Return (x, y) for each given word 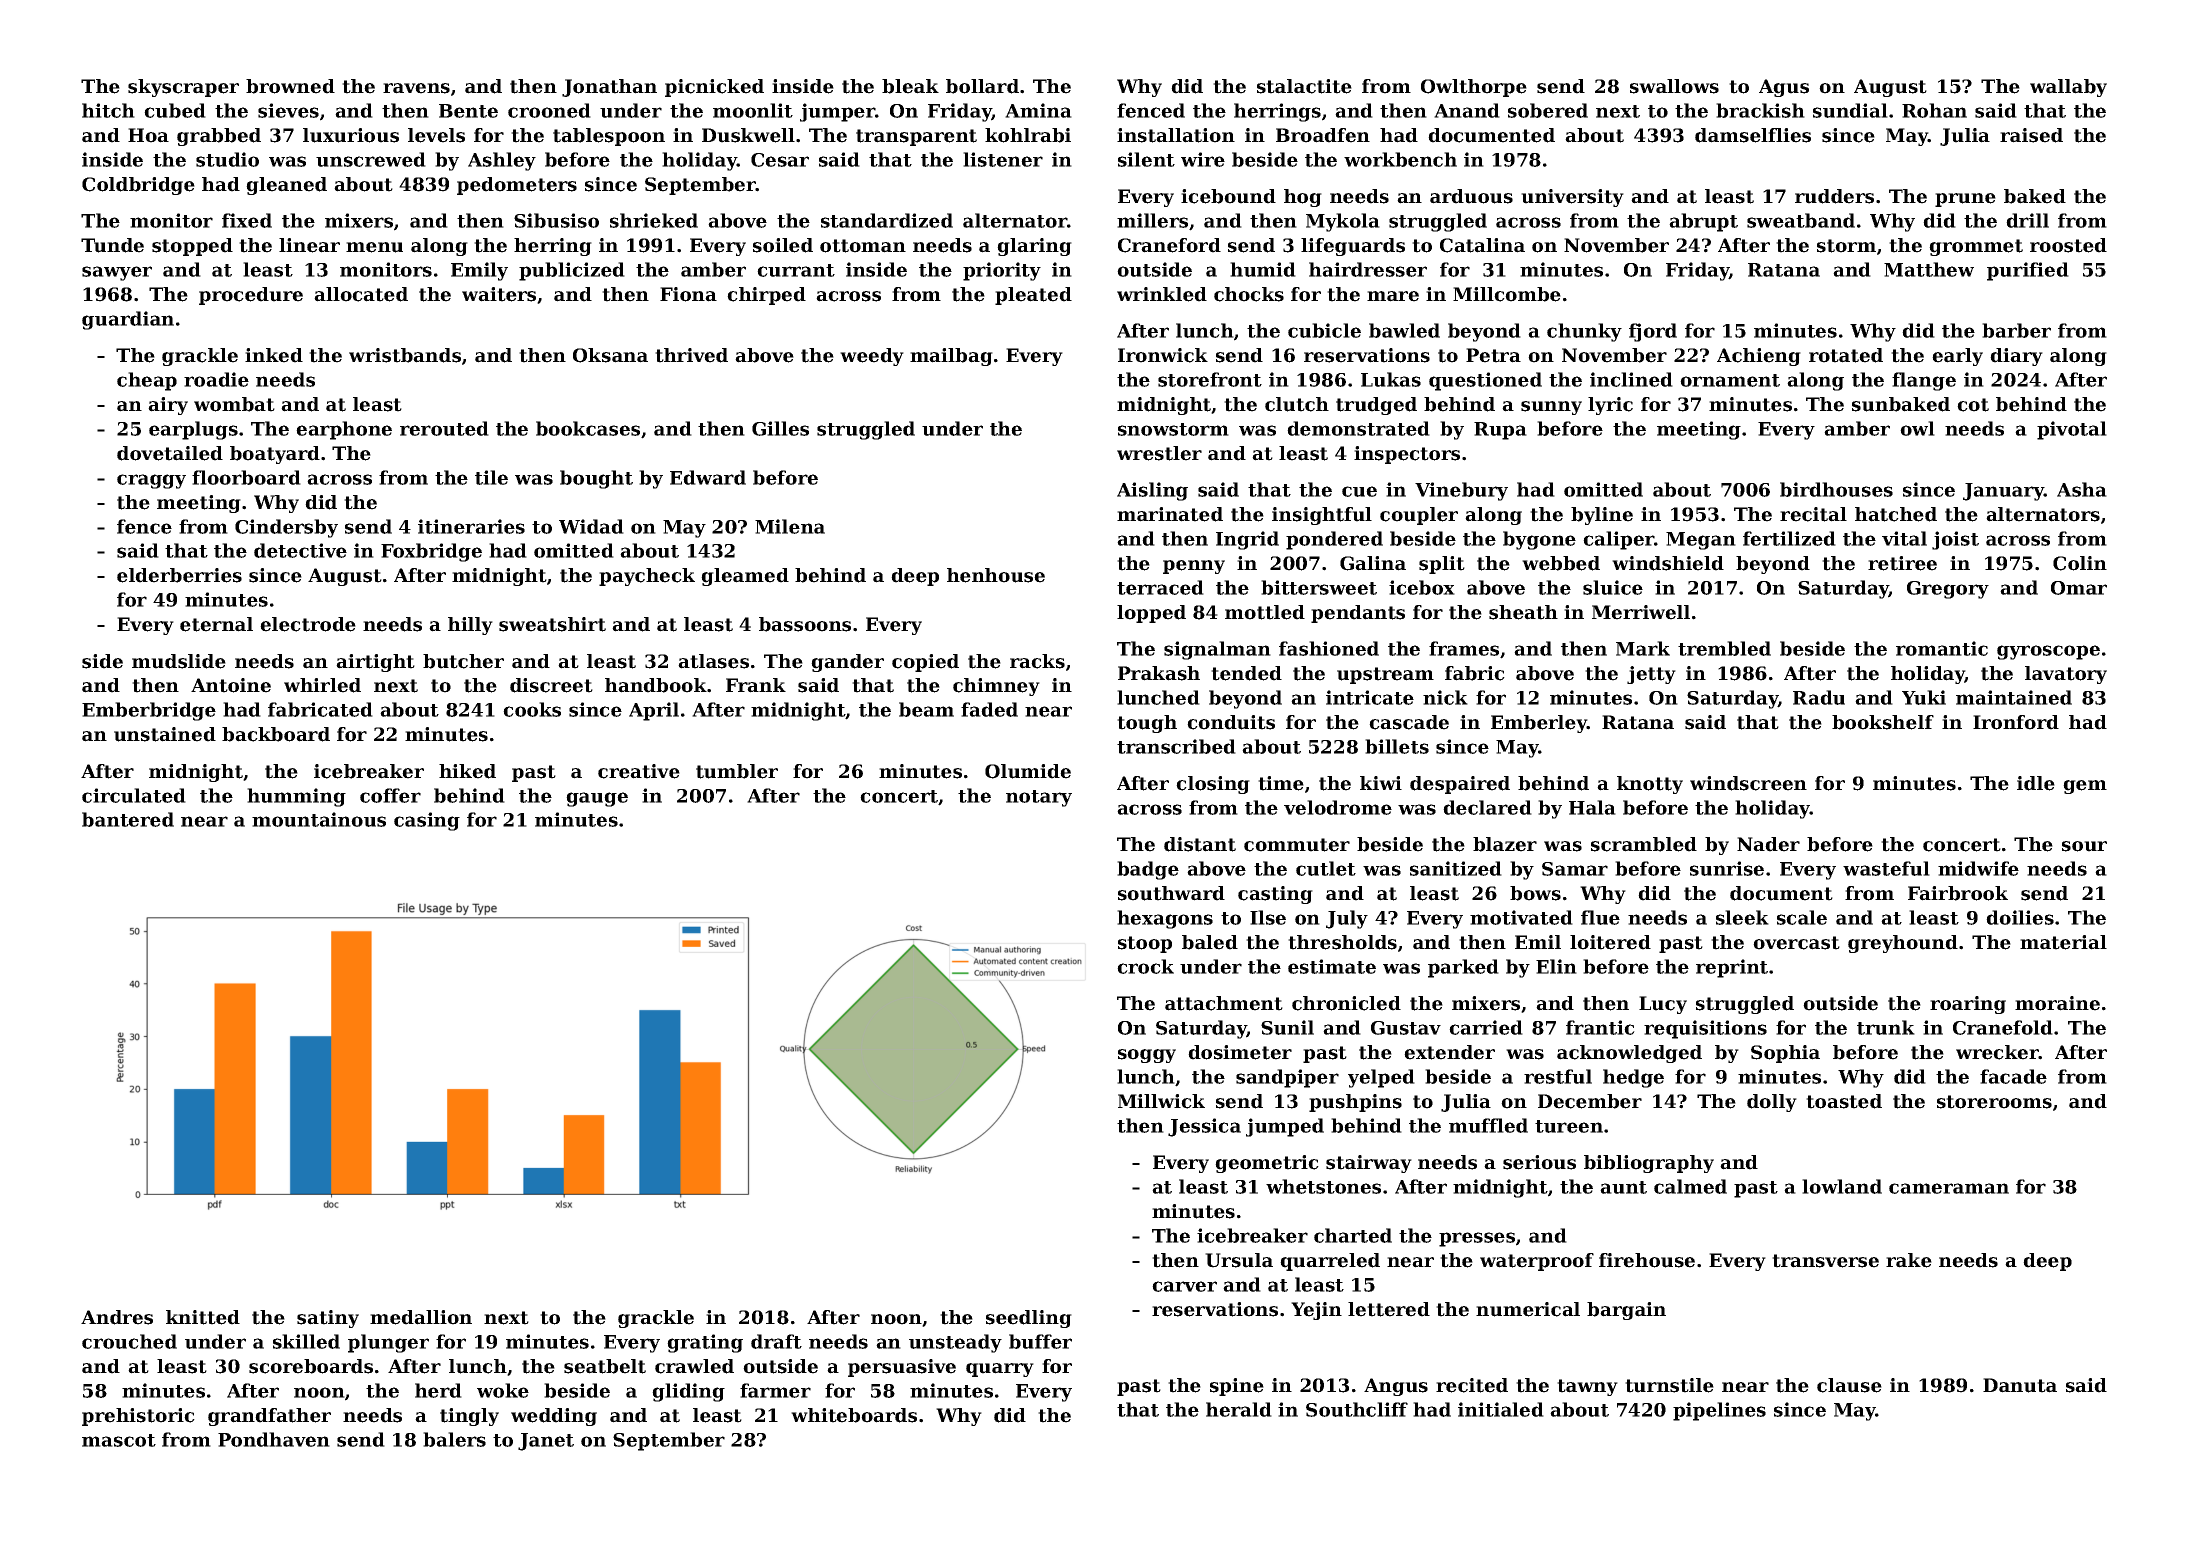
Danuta (2020, 1385)
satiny (328, 1319)
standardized (887, 220)
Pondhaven (274, 1439)
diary (2016, 357)
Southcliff (1357, 1409)
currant (796, 270)
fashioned (1329, 648)
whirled (322, 685)
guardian (128, 320)
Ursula (1239, 1260)
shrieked (654, 220)
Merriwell (1641, 612)
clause (1849, 1385)
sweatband (1801, 220)
